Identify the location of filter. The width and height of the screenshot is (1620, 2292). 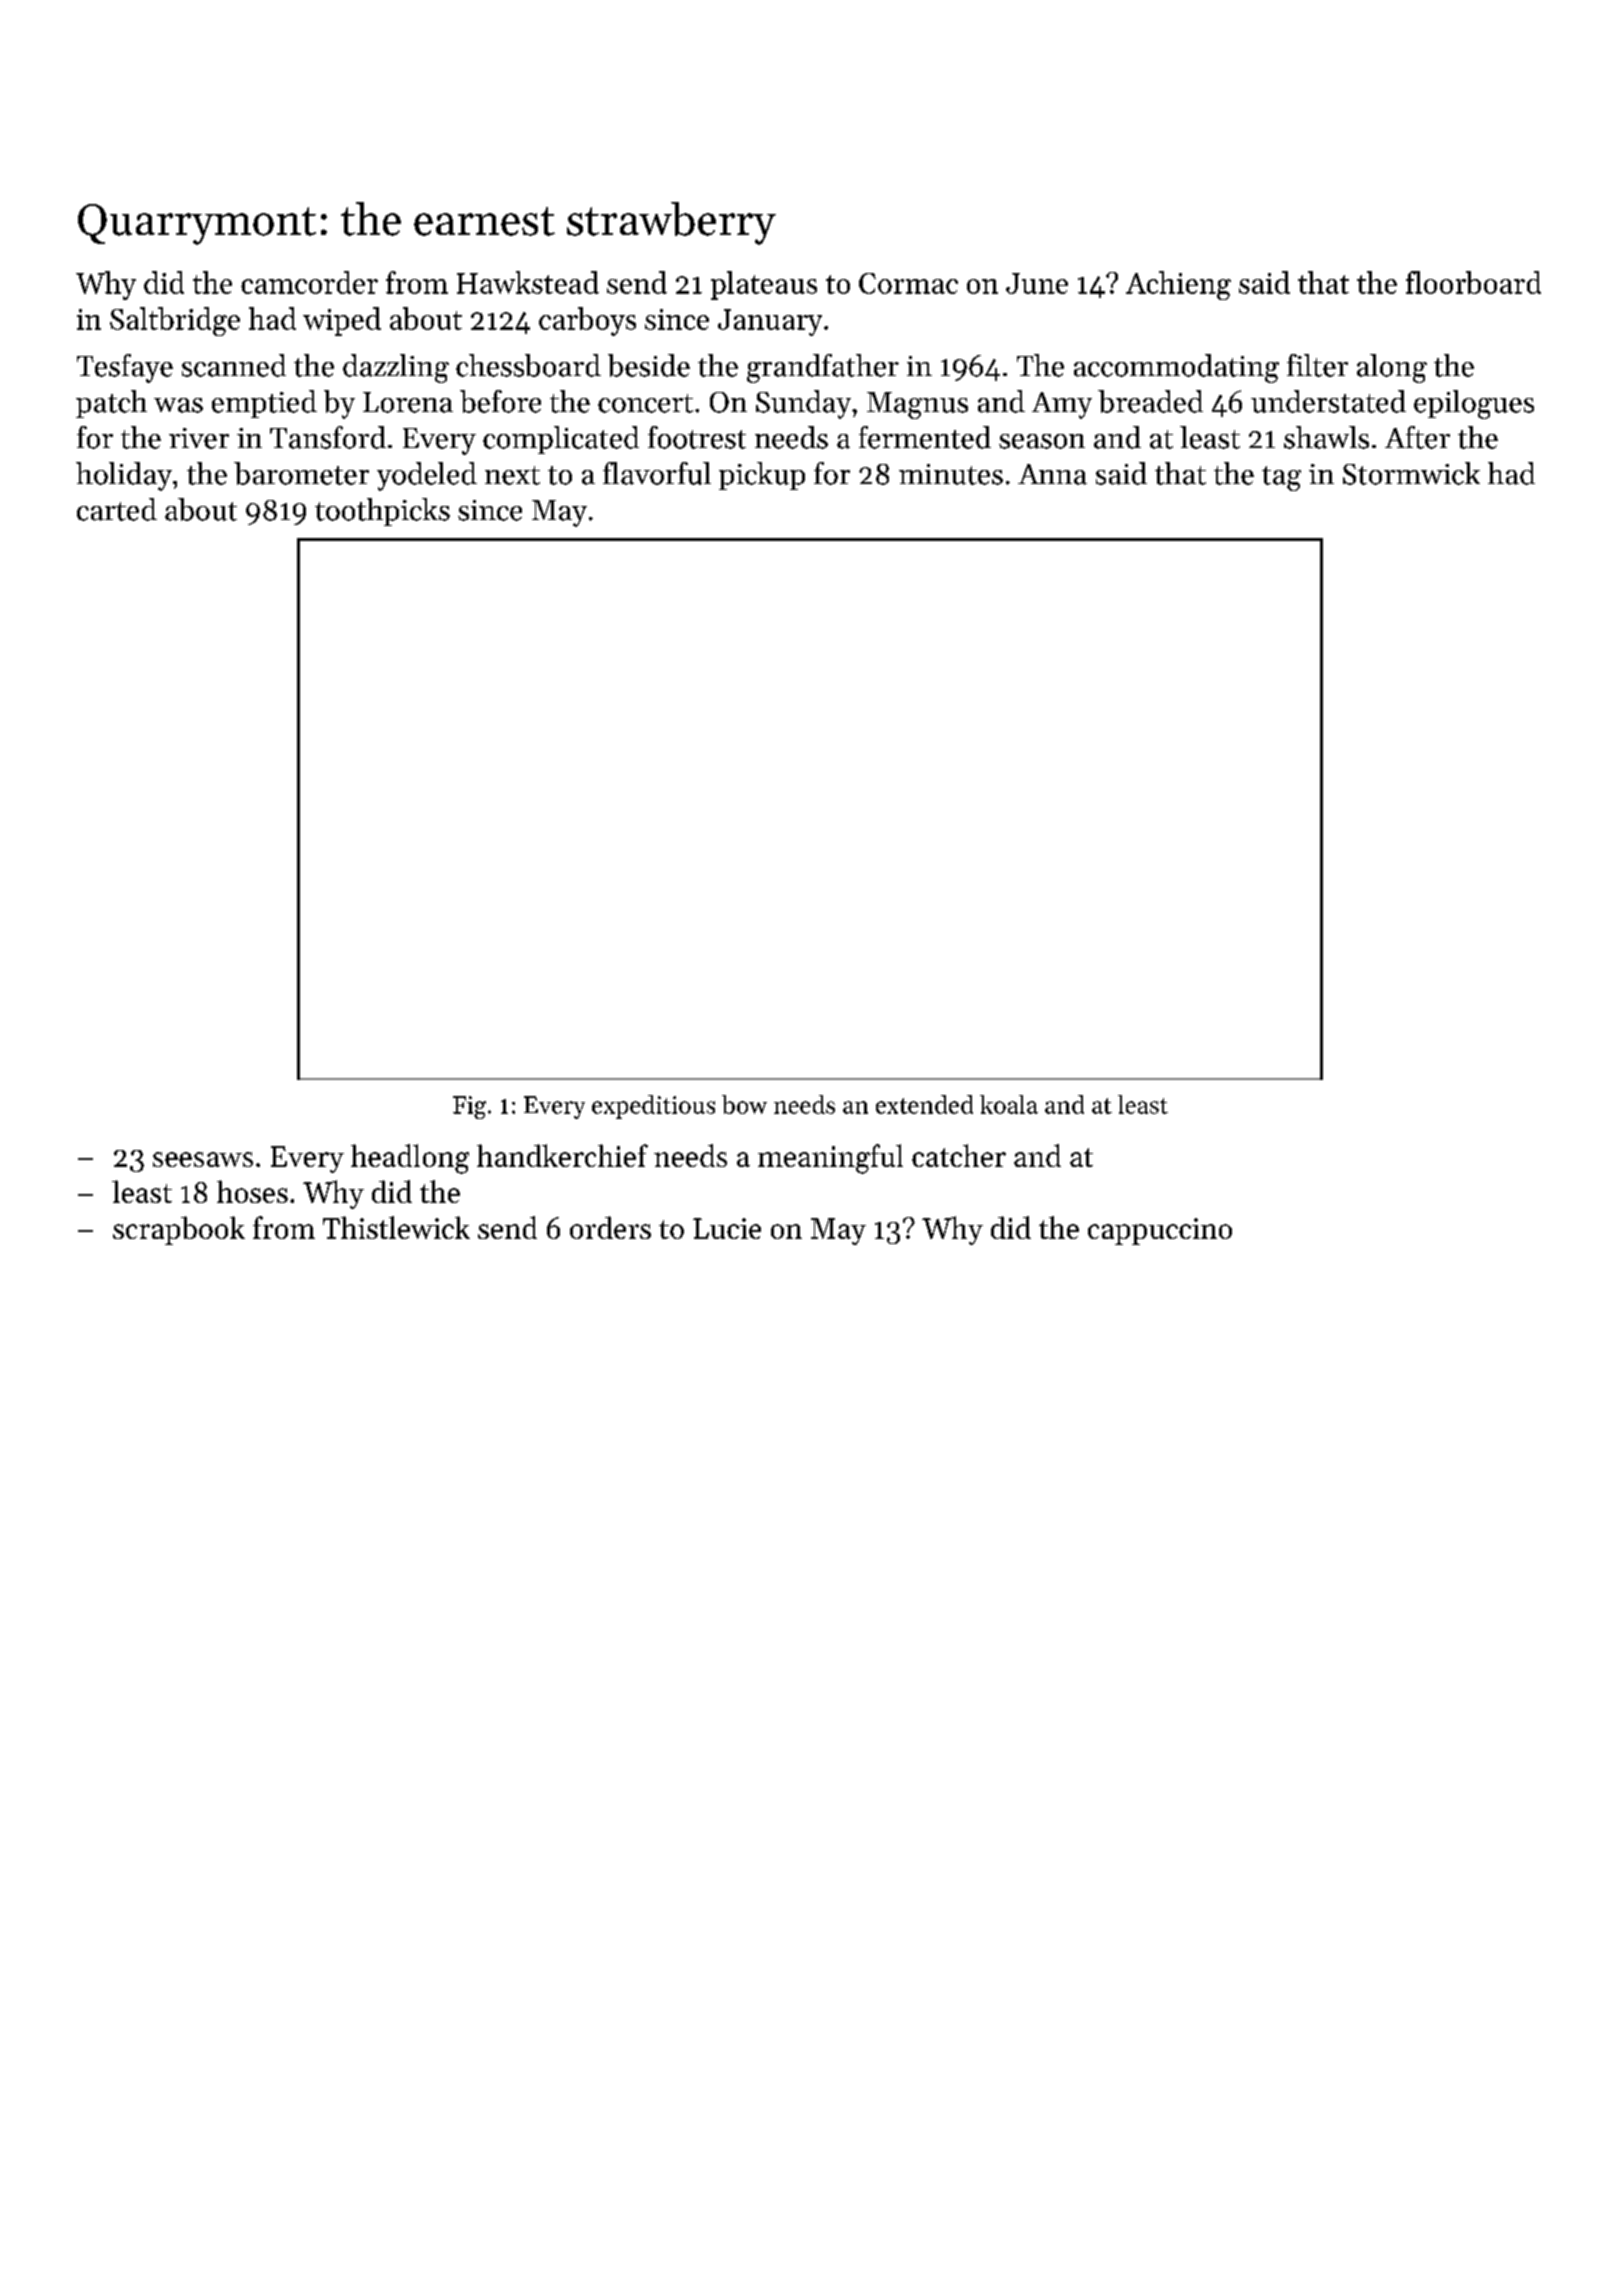
(1317, 365).
